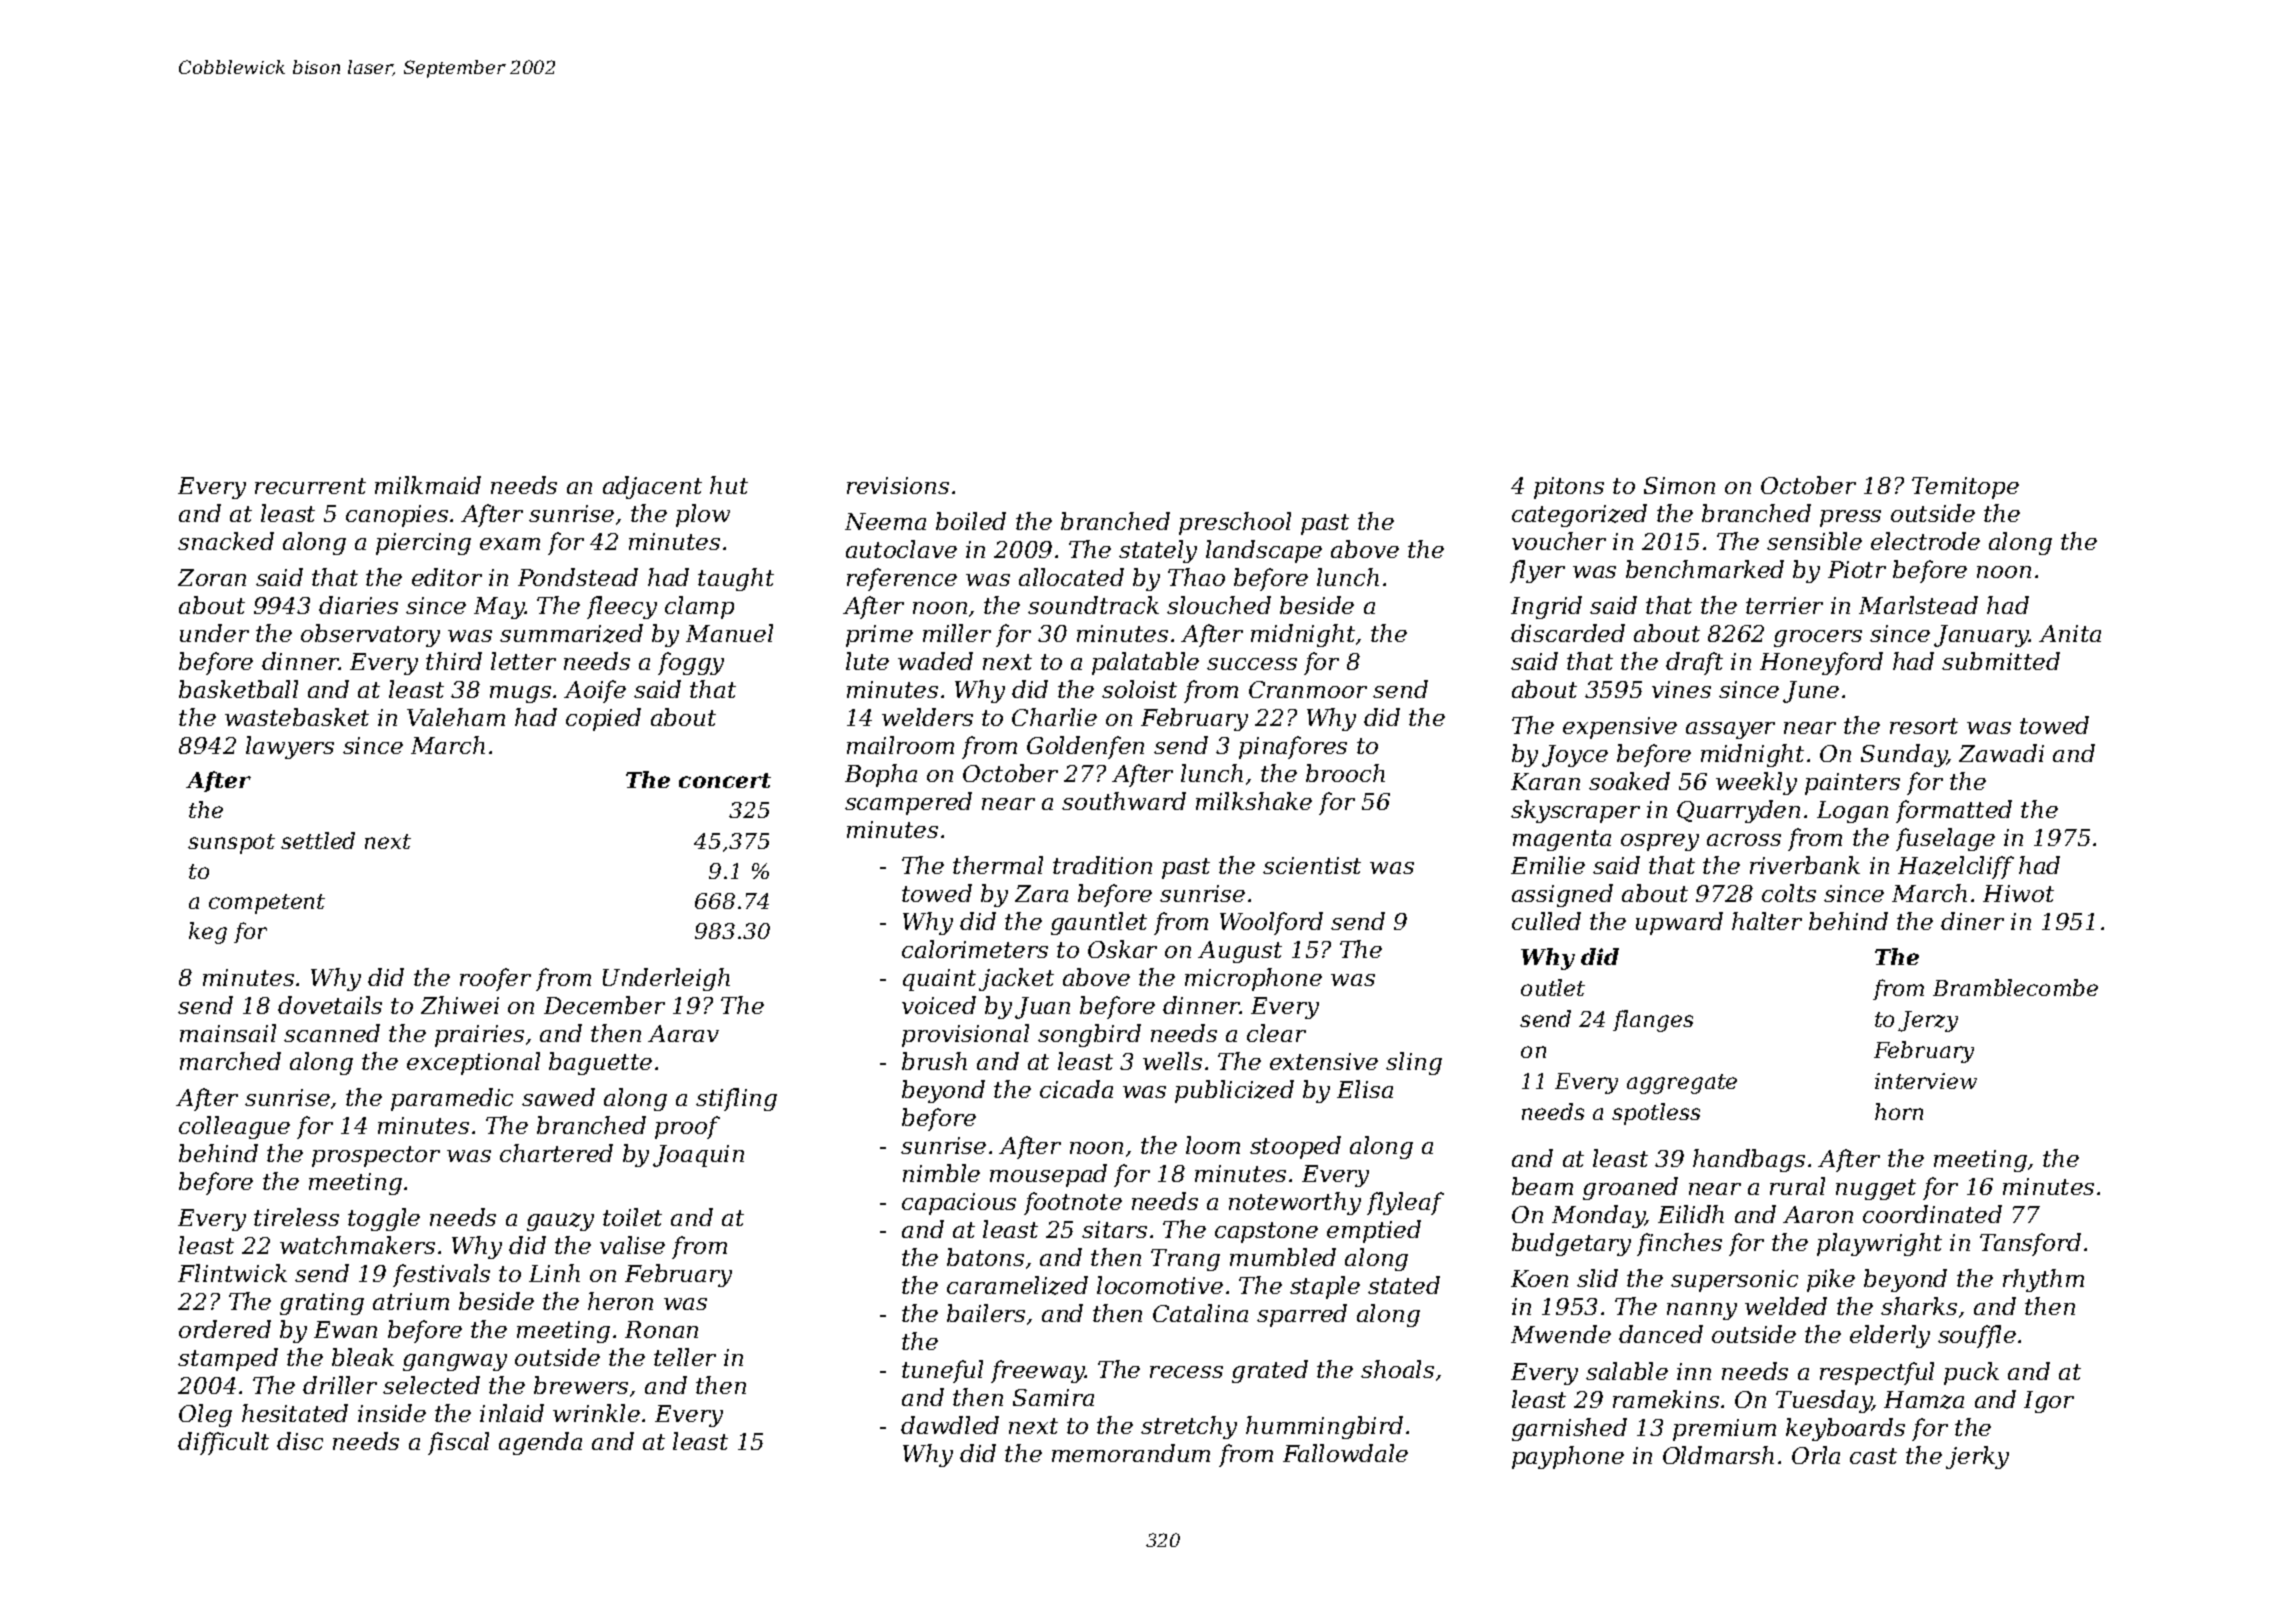 Image resolution: width=2292 pixels, height=1620 pixels. What do you see at coordinates (318, 840) in the screenshot?
I see `settled` at bounding box center [318, 840].
